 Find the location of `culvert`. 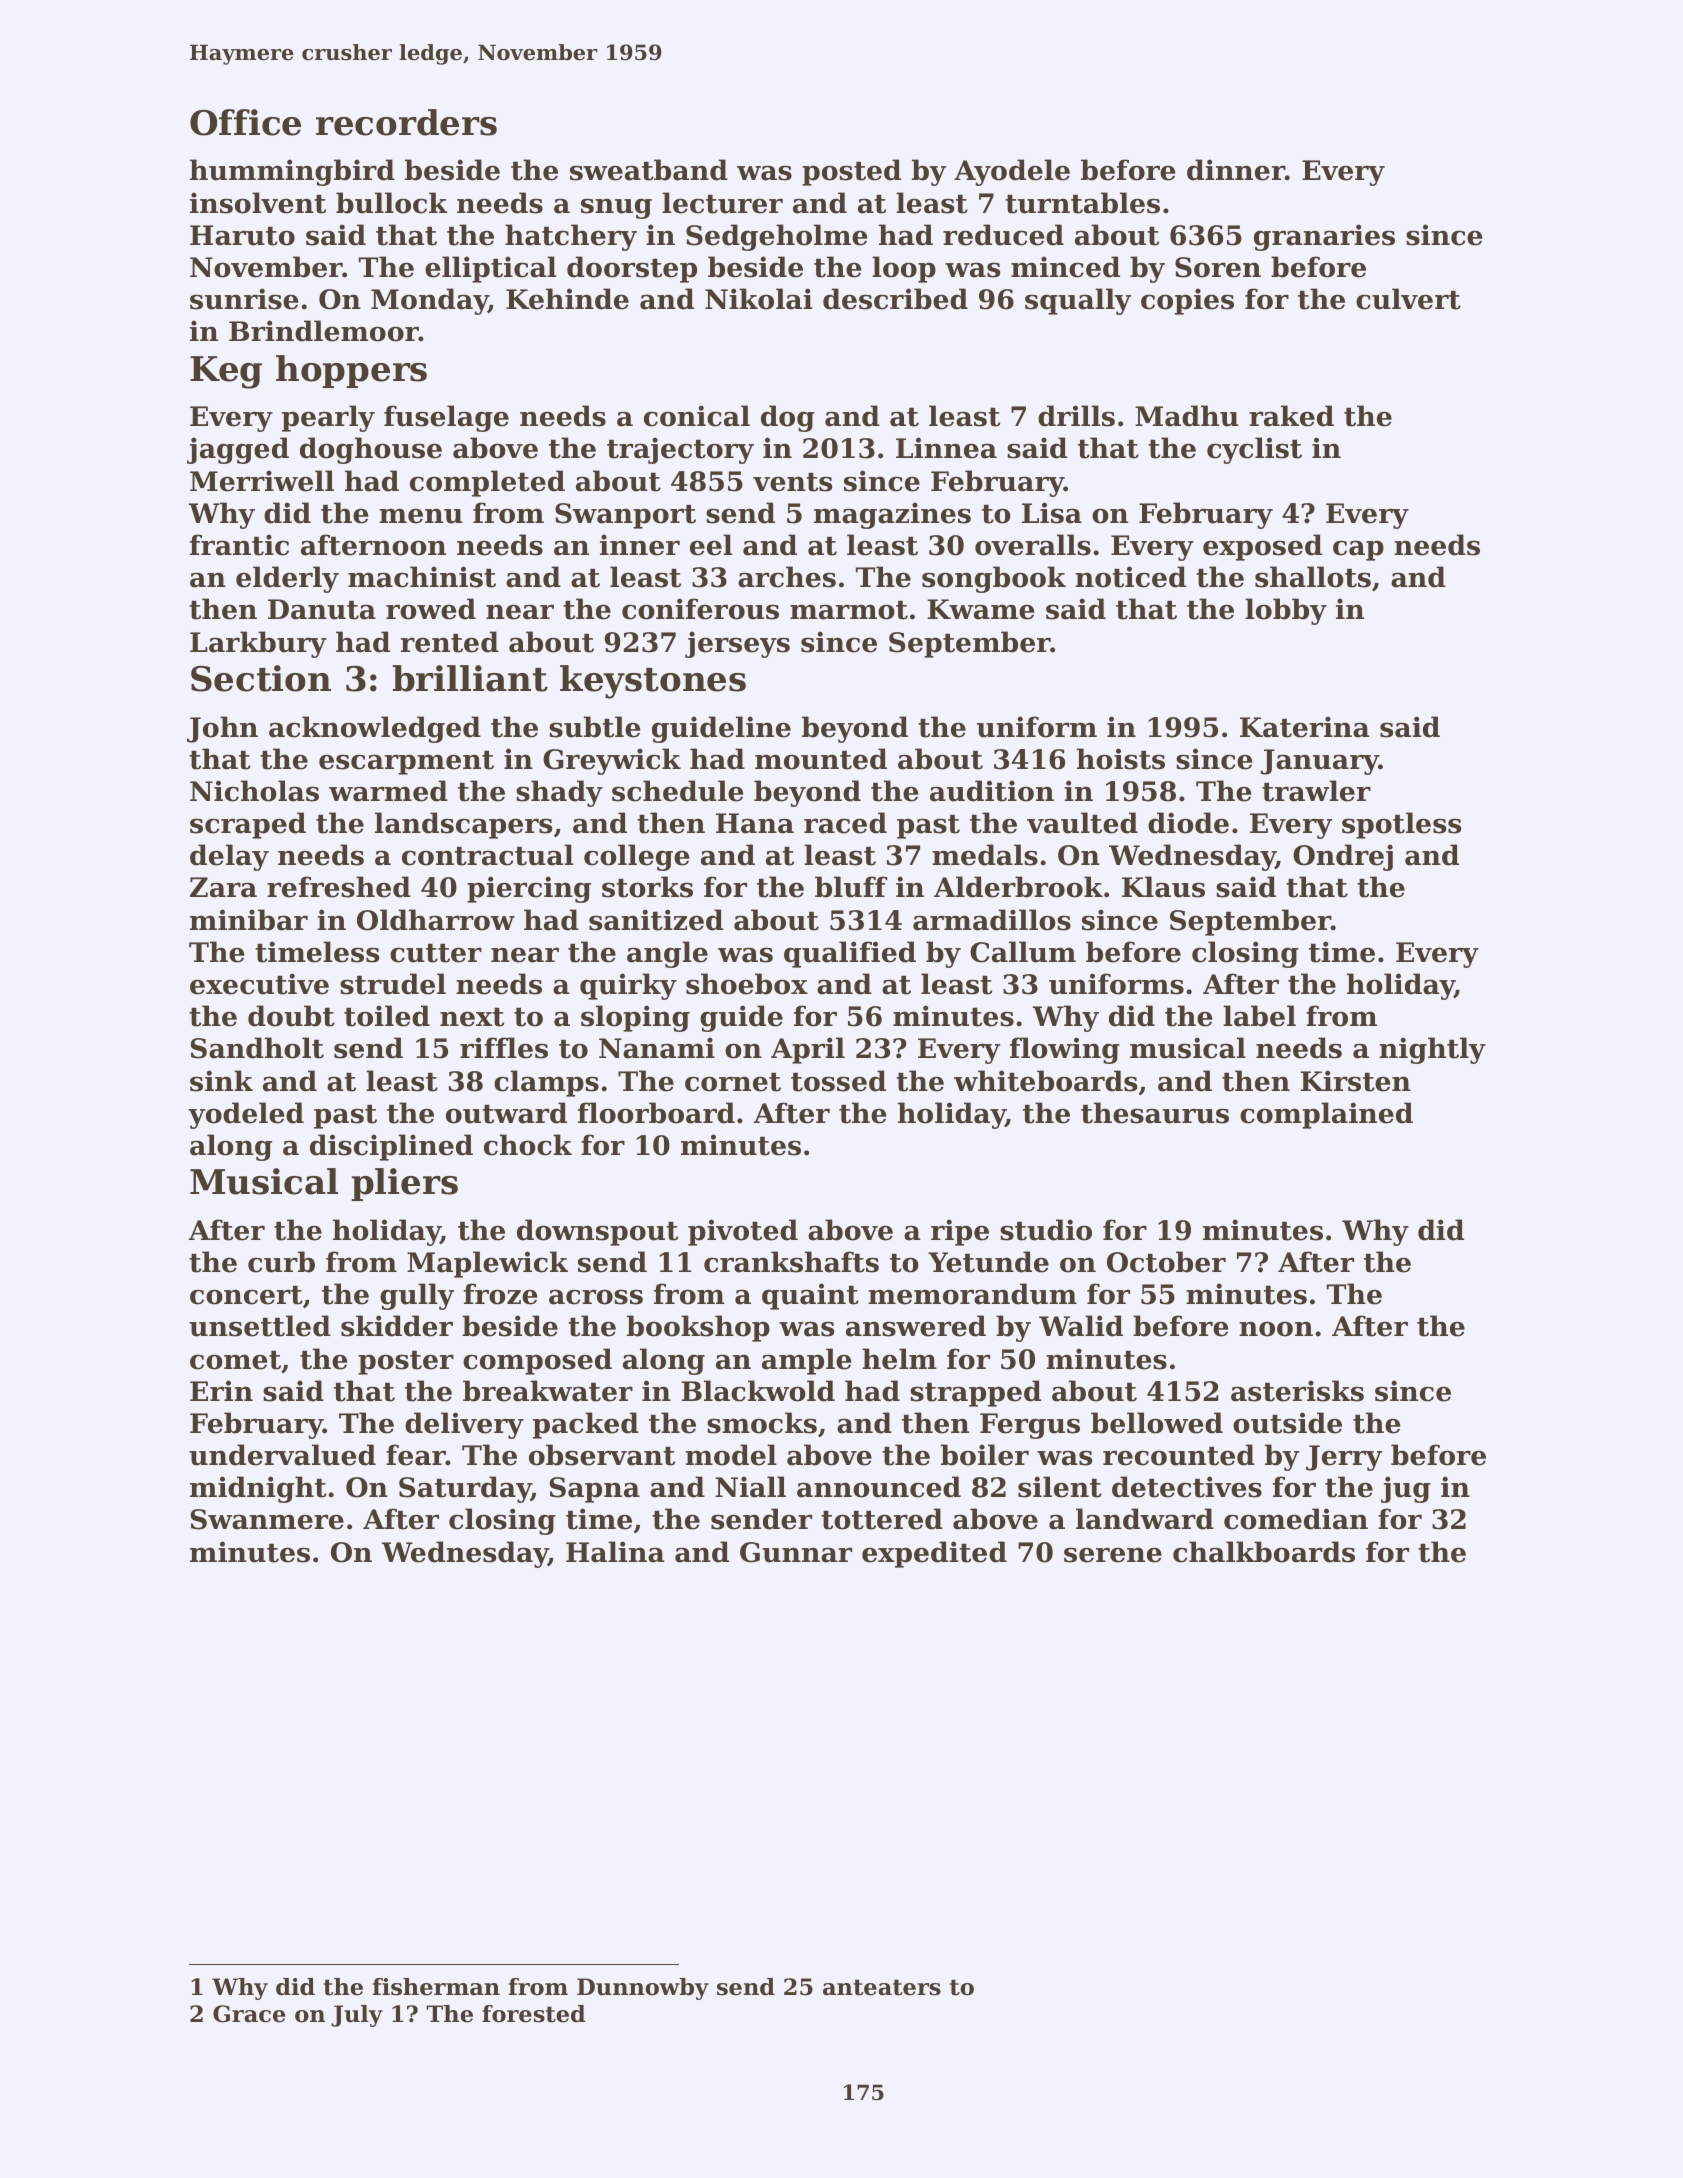

culvert is located at coordinates (1408, 299).
